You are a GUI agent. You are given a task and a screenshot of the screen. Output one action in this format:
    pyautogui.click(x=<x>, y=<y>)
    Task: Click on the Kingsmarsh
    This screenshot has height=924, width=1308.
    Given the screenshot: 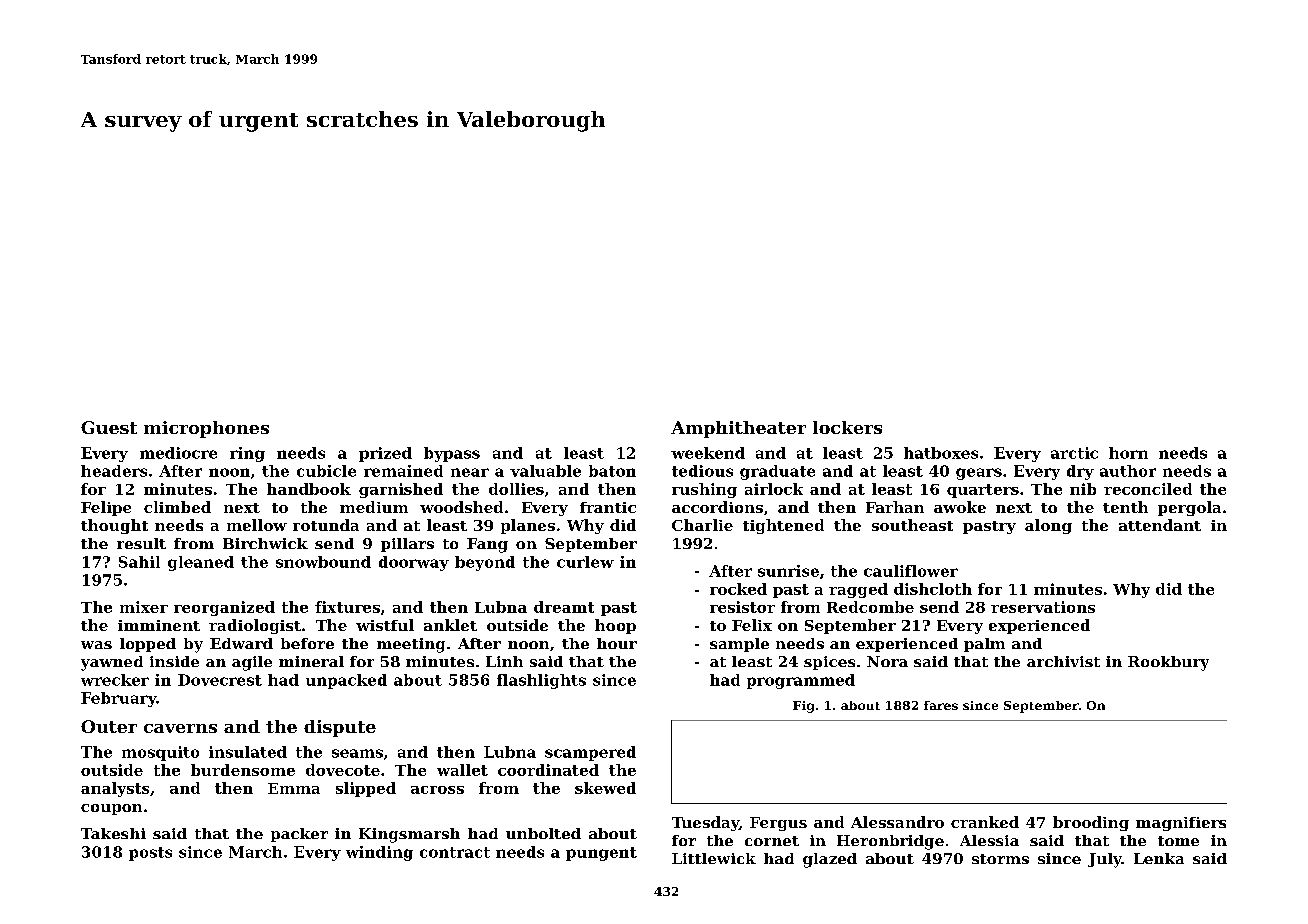 What is the action you would take?
    pyautogui.click(x=409, y=835)
